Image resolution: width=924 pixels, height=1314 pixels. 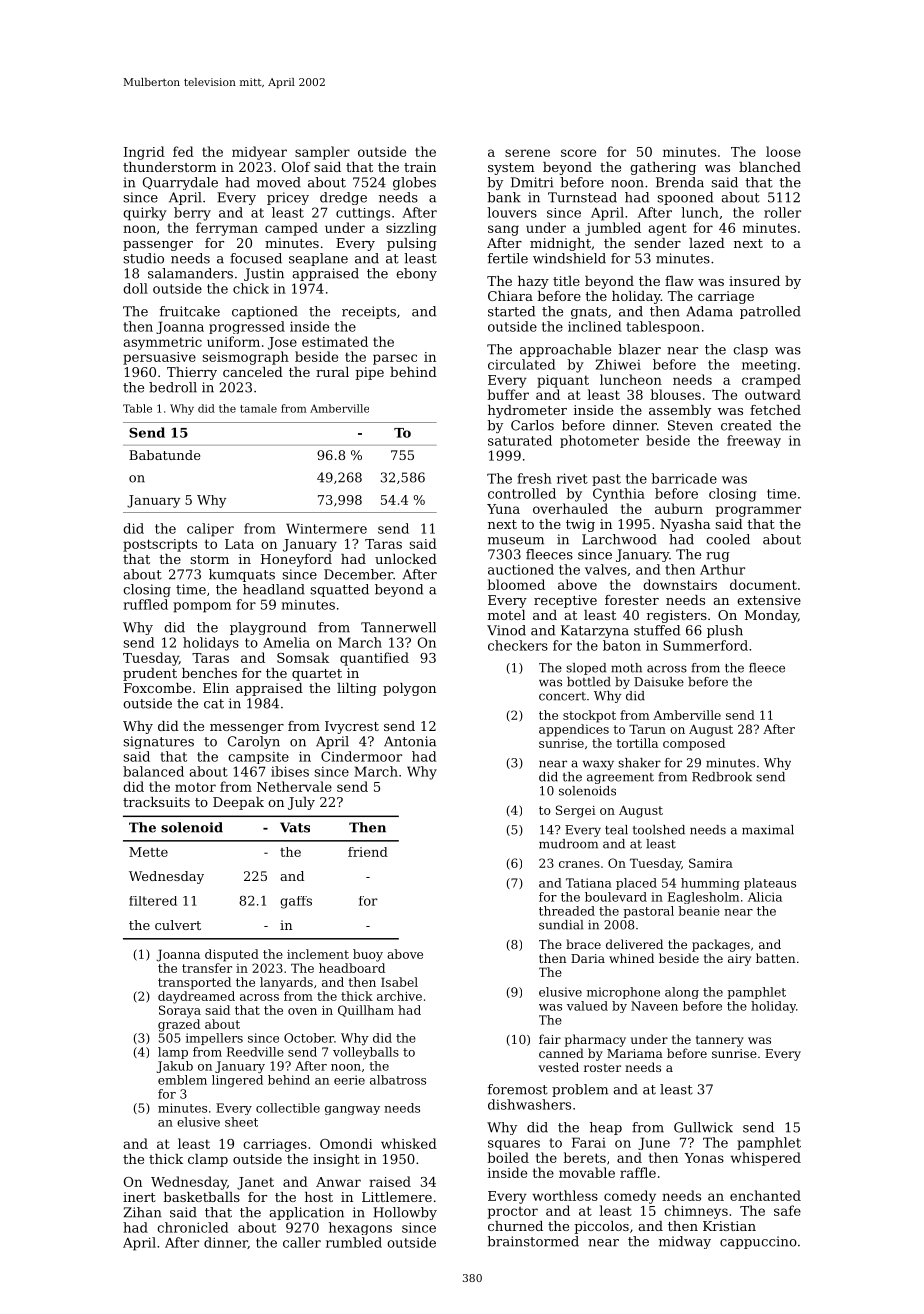 What do you see at coordinates (527, 153) in the screenshot?
I see `serene` at bounding box center [527, 153].
